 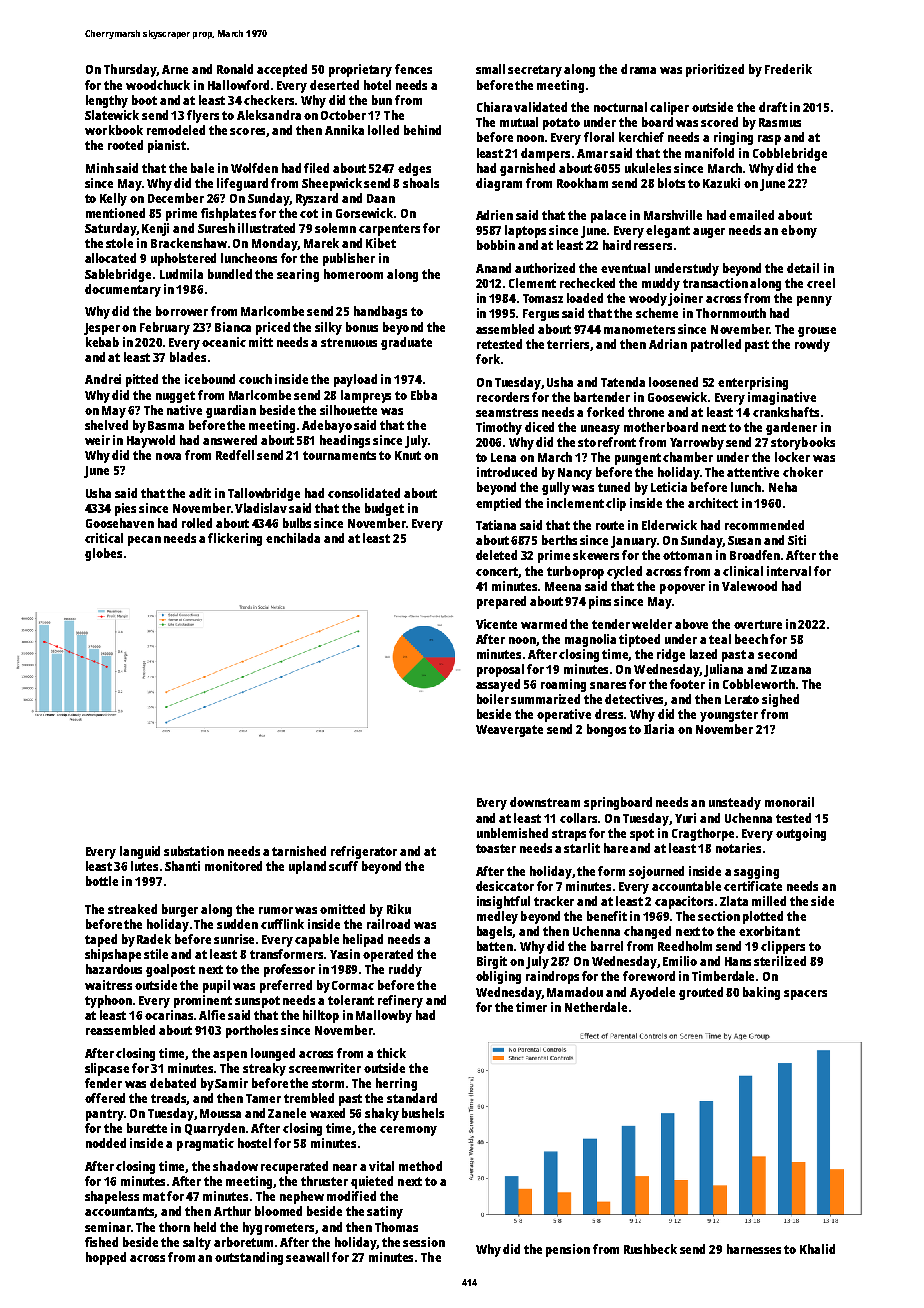 I want to click on Susan, so click(x=744, y=540).
